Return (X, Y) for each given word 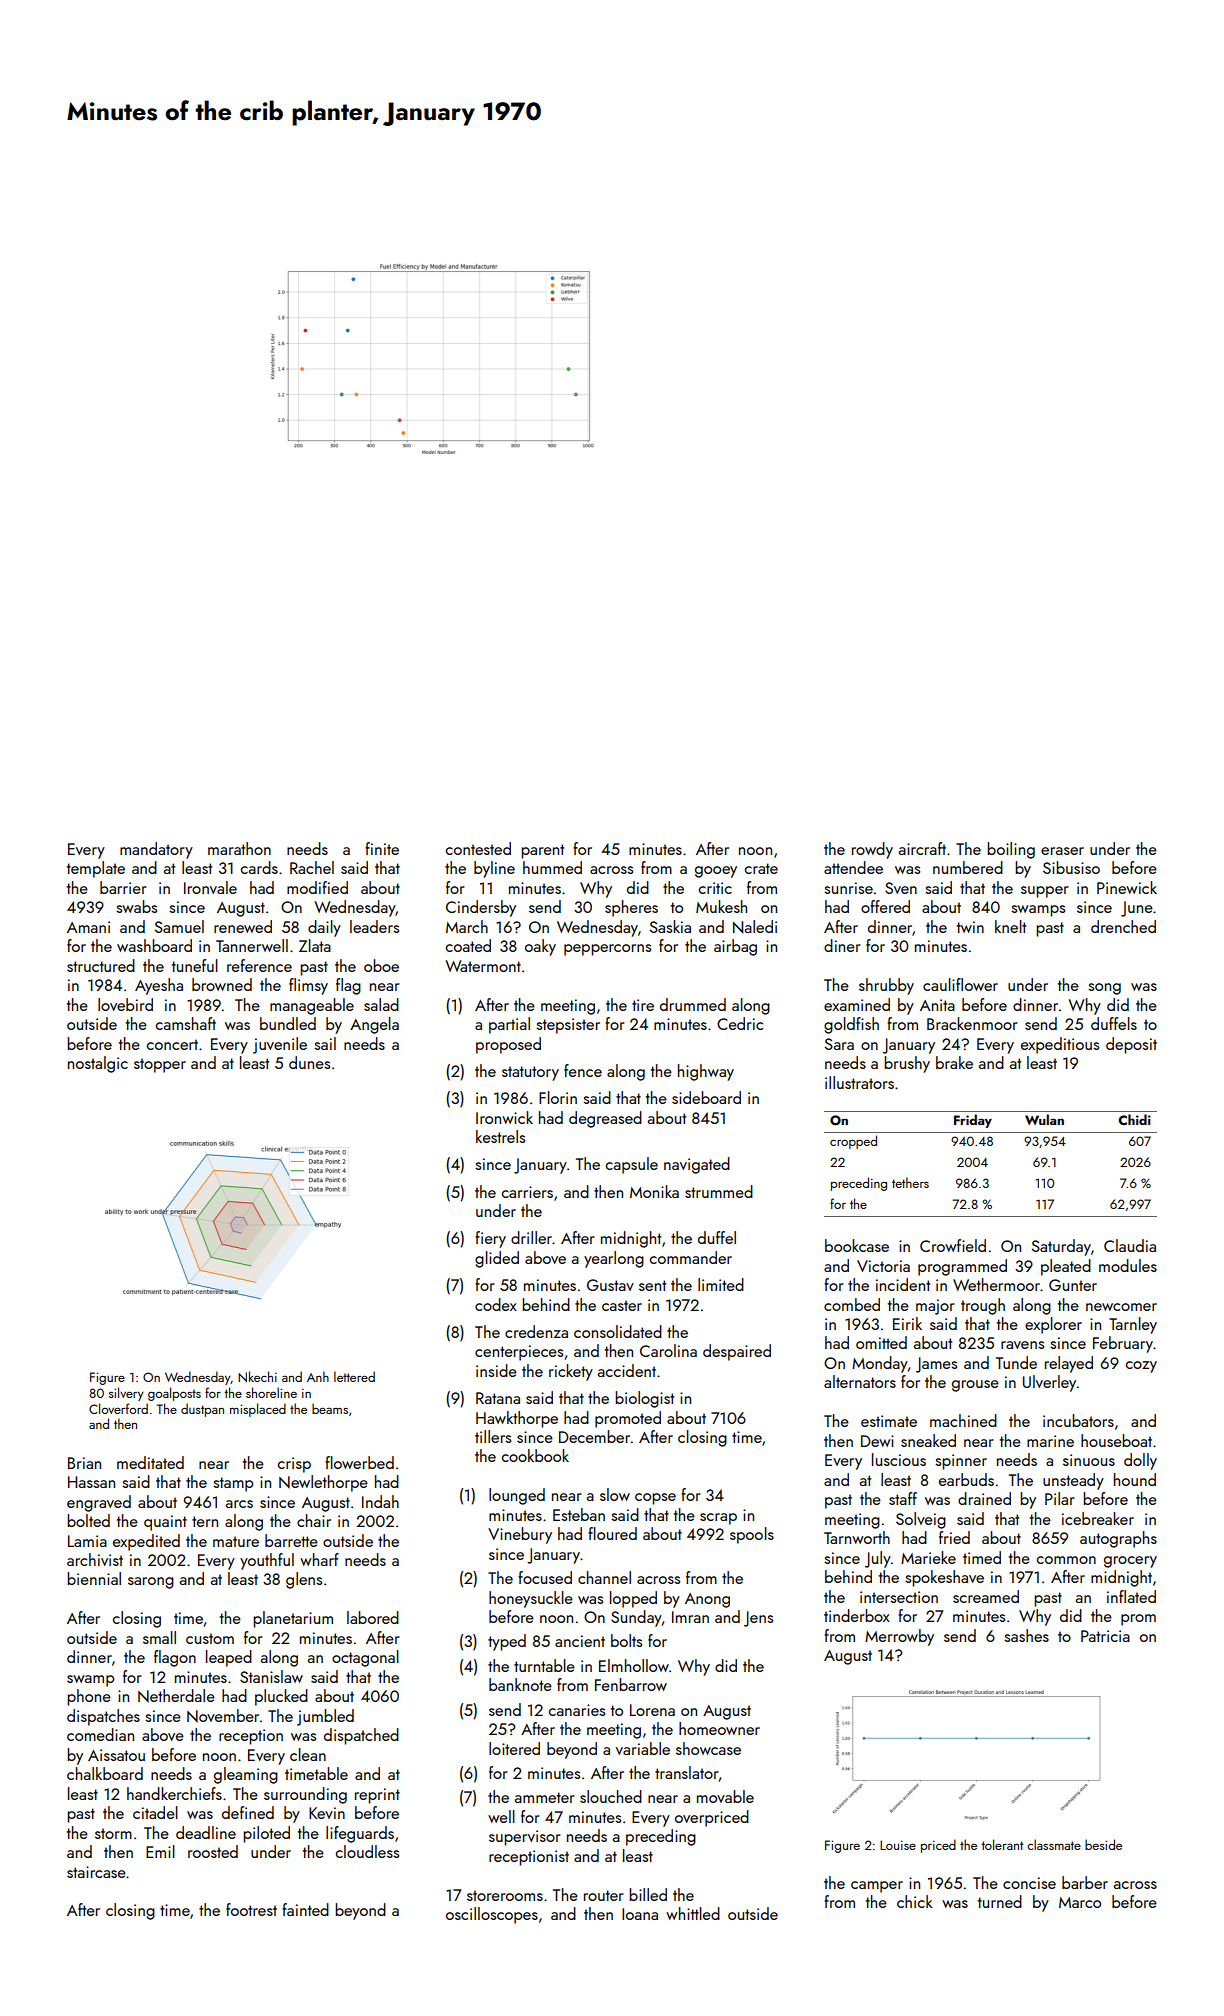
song (1104, 989)
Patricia (1105, 1636)
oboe (381, 965)
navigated (697, 1165)
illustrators (859, 1082)
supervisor (525, 1838)
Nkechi (257, 1376)
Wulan (1044, 1119)
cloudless (367, 1851)
